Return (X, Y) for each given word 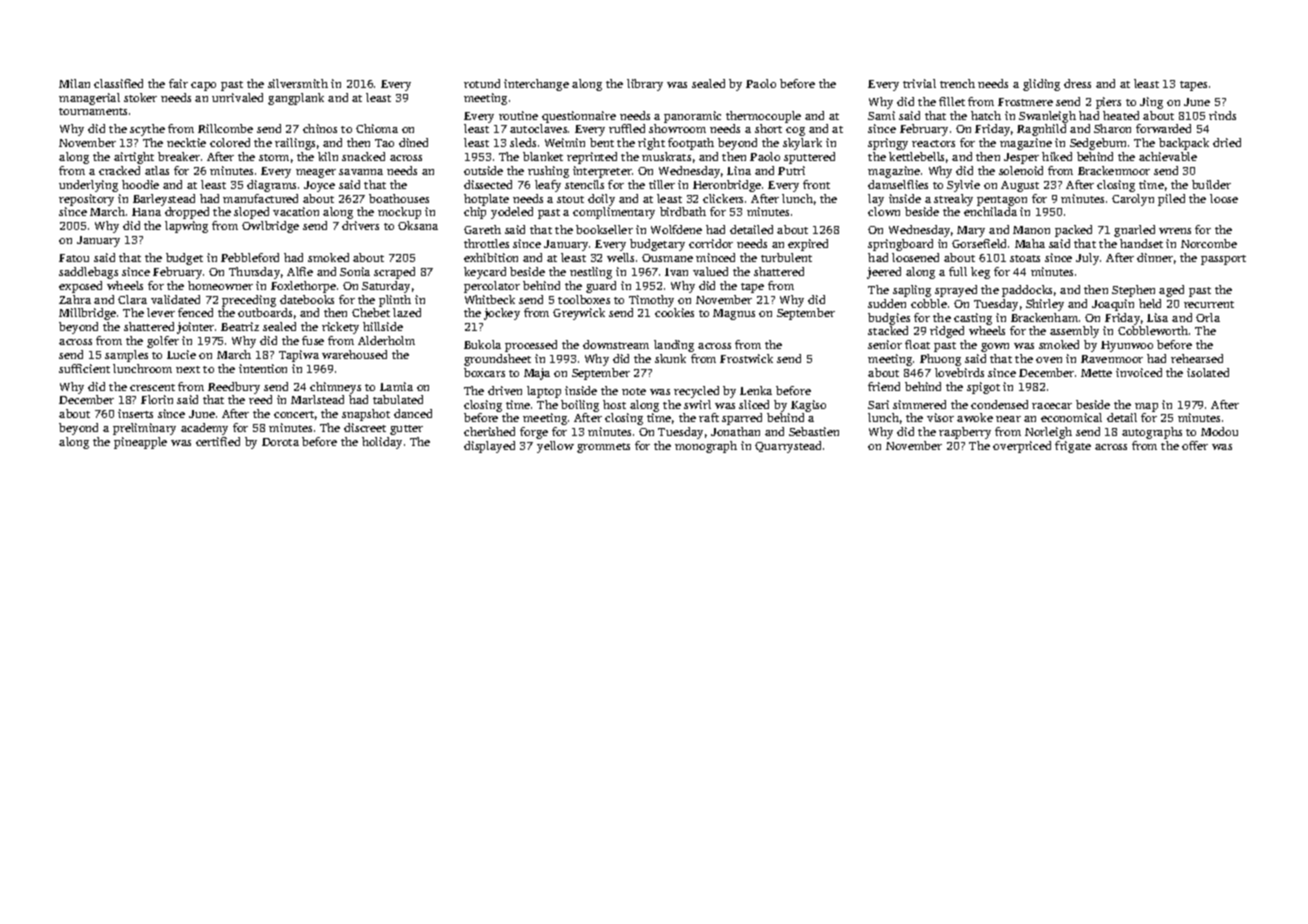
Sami (881, 115)
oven (1049, 360)
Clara (132, 299)
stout (570, 199)
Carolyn (1133, 200)
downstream (616, 344)
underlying (88, 186)
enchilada (990, 211)
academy (204, 429)
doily (601, 200)
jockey (502, 314)
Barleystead (164, 200)
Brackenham (1044, 317)
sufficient (84, 368)
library (645, 85)
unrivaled (237, 97)
